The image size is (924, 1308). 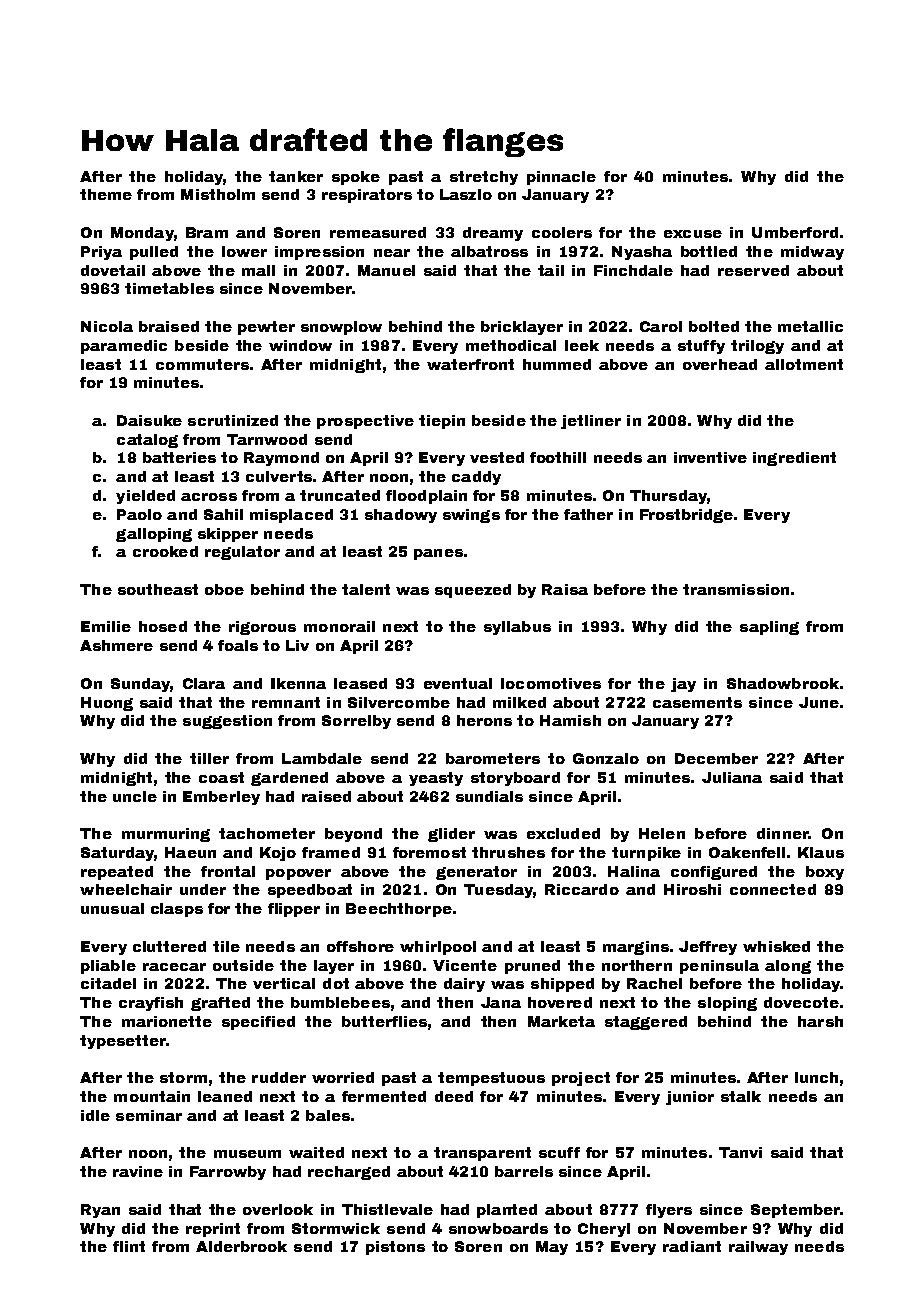 I want to click on methodical, so click(x=511, y=345).
